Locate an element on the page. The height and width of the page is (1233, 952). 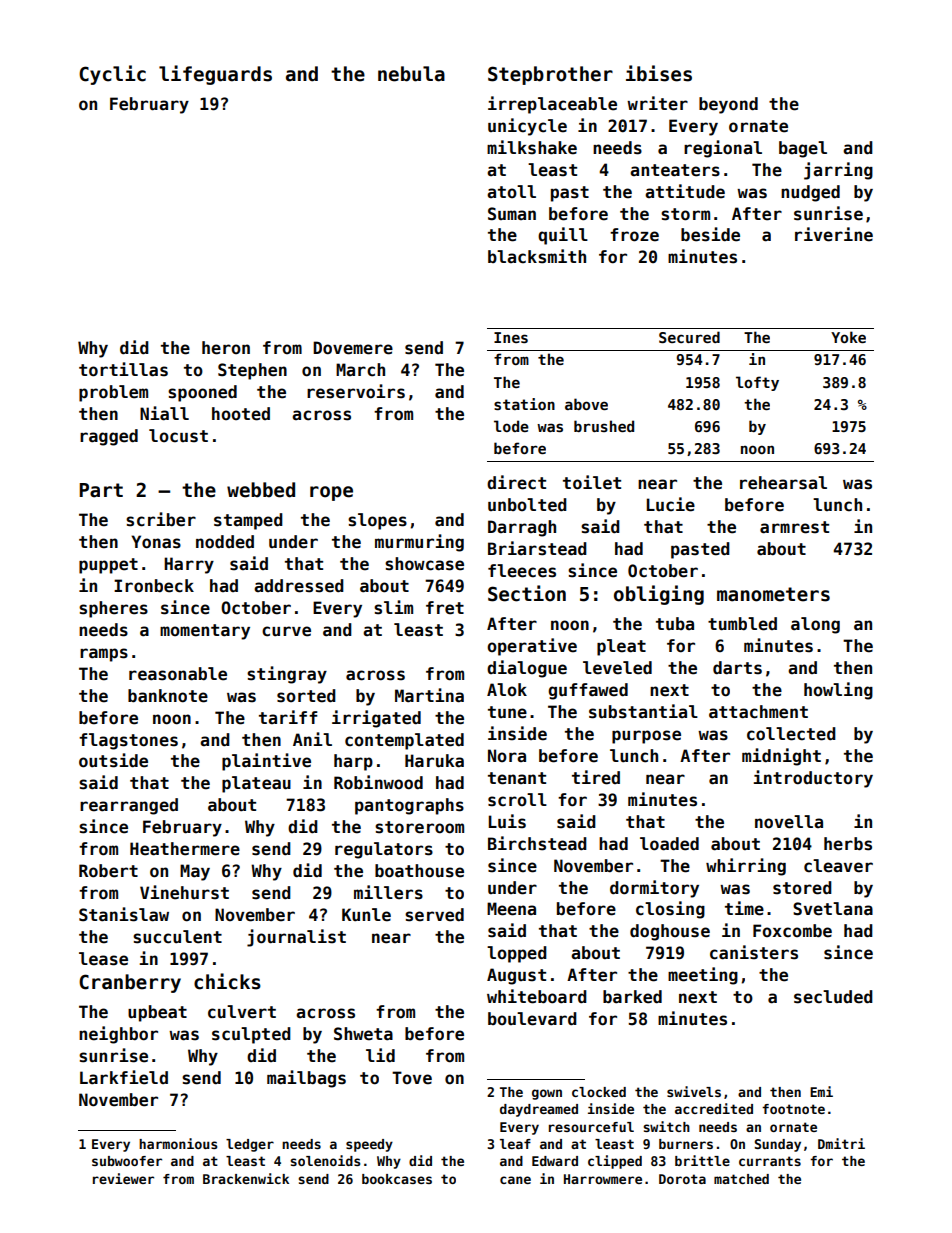
reasonable is located at coordinates (178, 674).
